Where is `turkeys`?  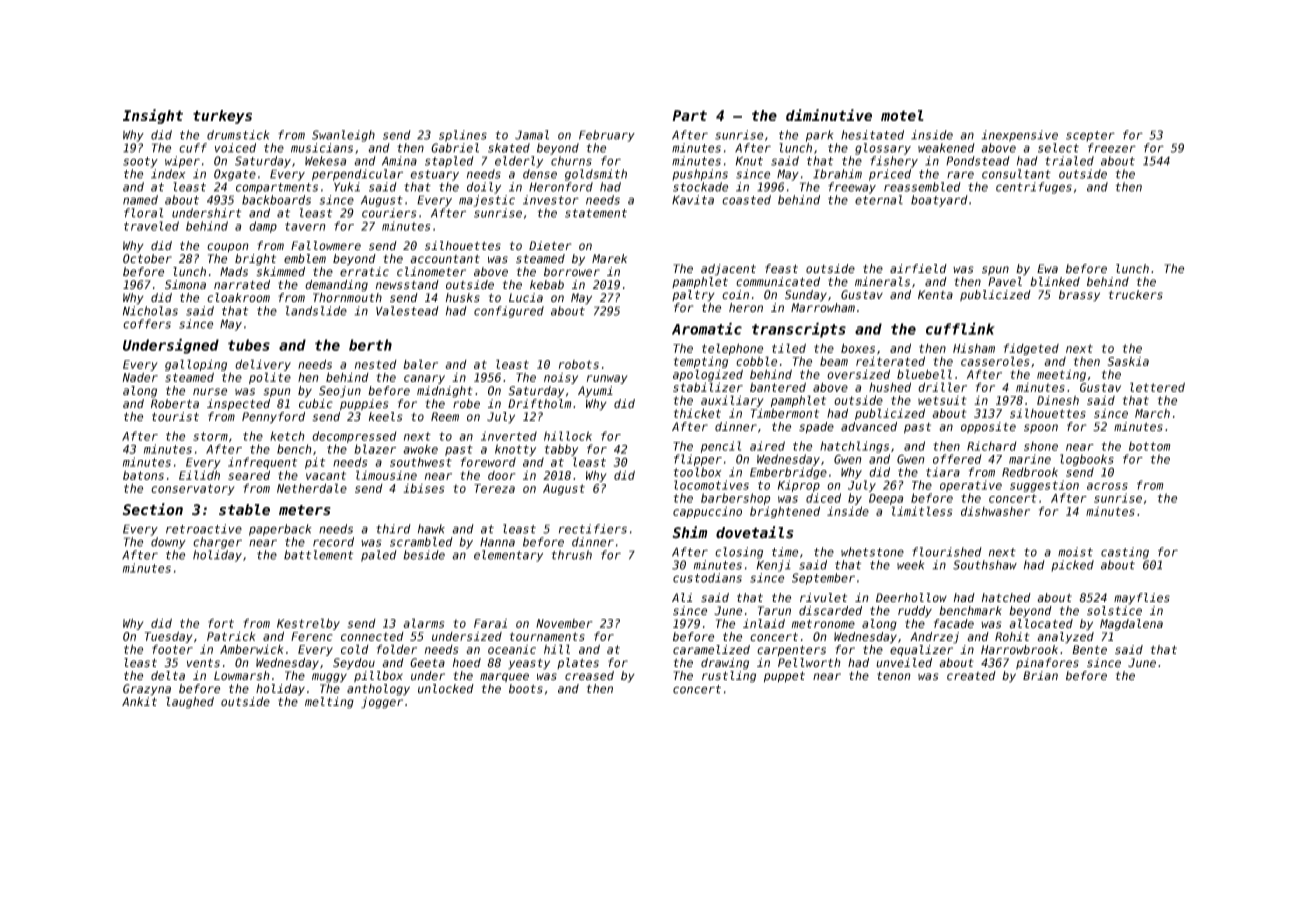 turkeys is located at coordinates (222, 117).
